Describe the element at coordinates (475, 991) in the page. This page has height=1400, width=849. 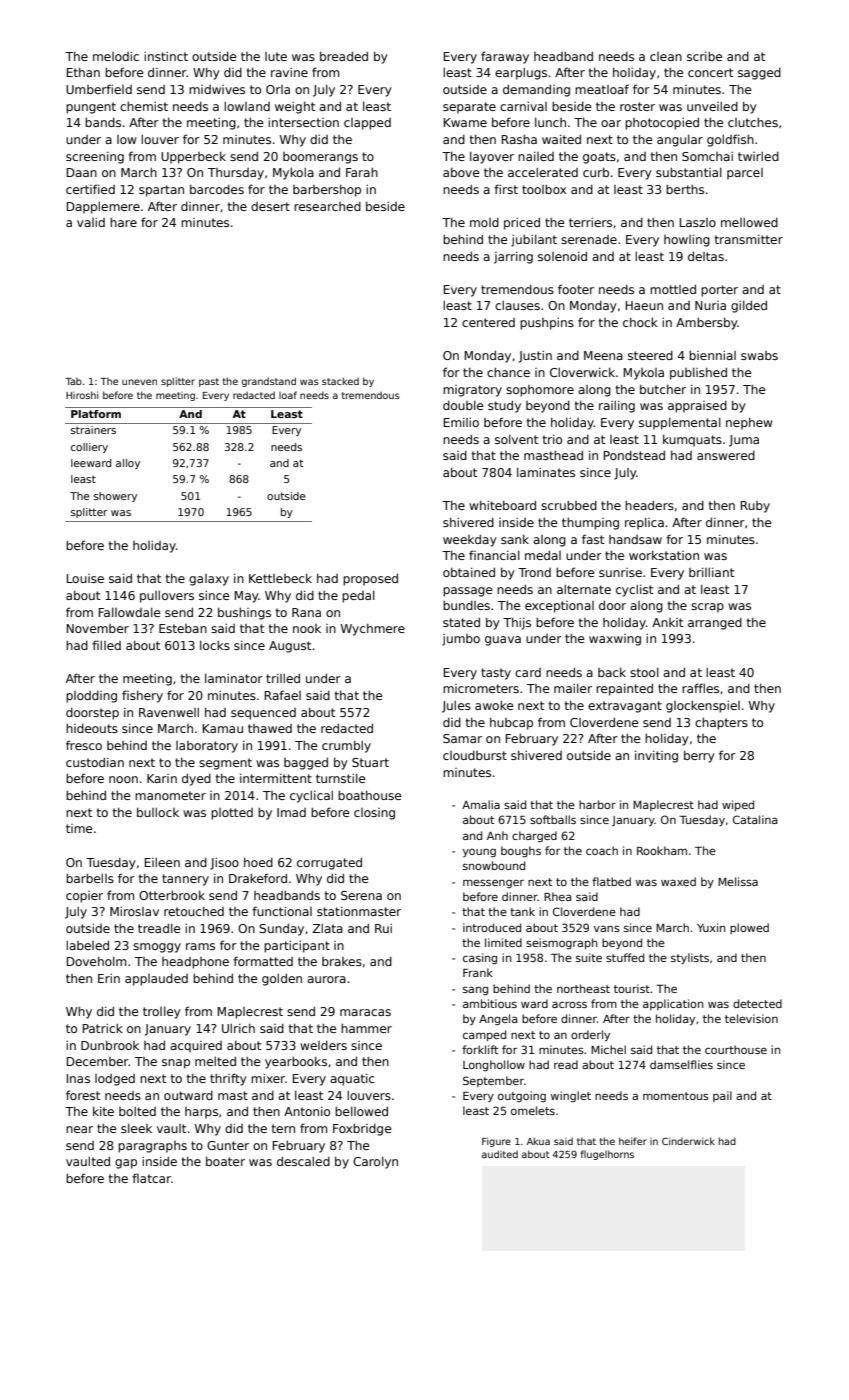
I see `sang` at that location.
